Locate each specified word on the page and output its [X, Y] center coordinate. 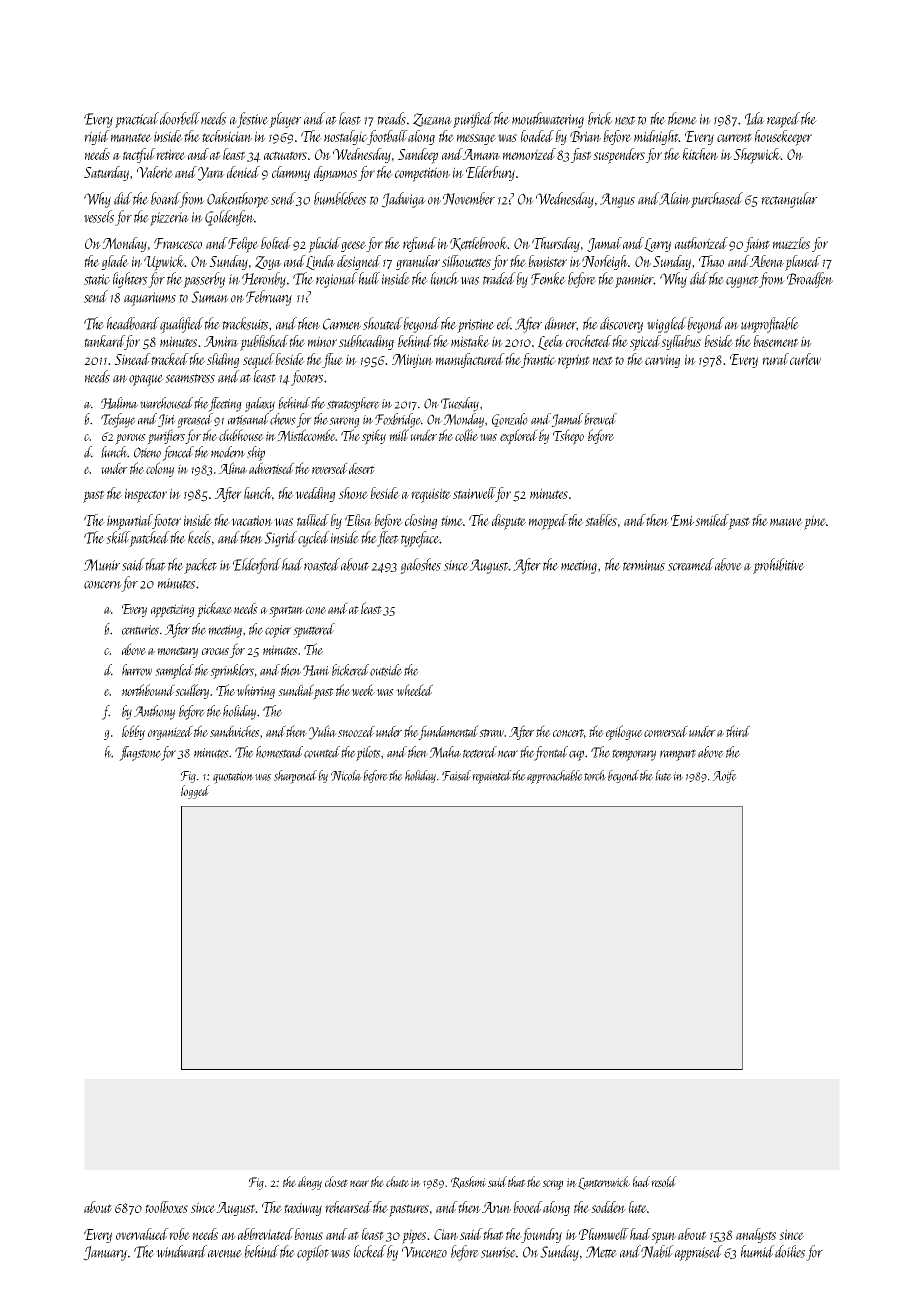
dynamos [335, 173]
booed [528, 1207]
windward [181, 1251]
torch [595, 775]
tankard [104, 342]
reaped [783, 120]
